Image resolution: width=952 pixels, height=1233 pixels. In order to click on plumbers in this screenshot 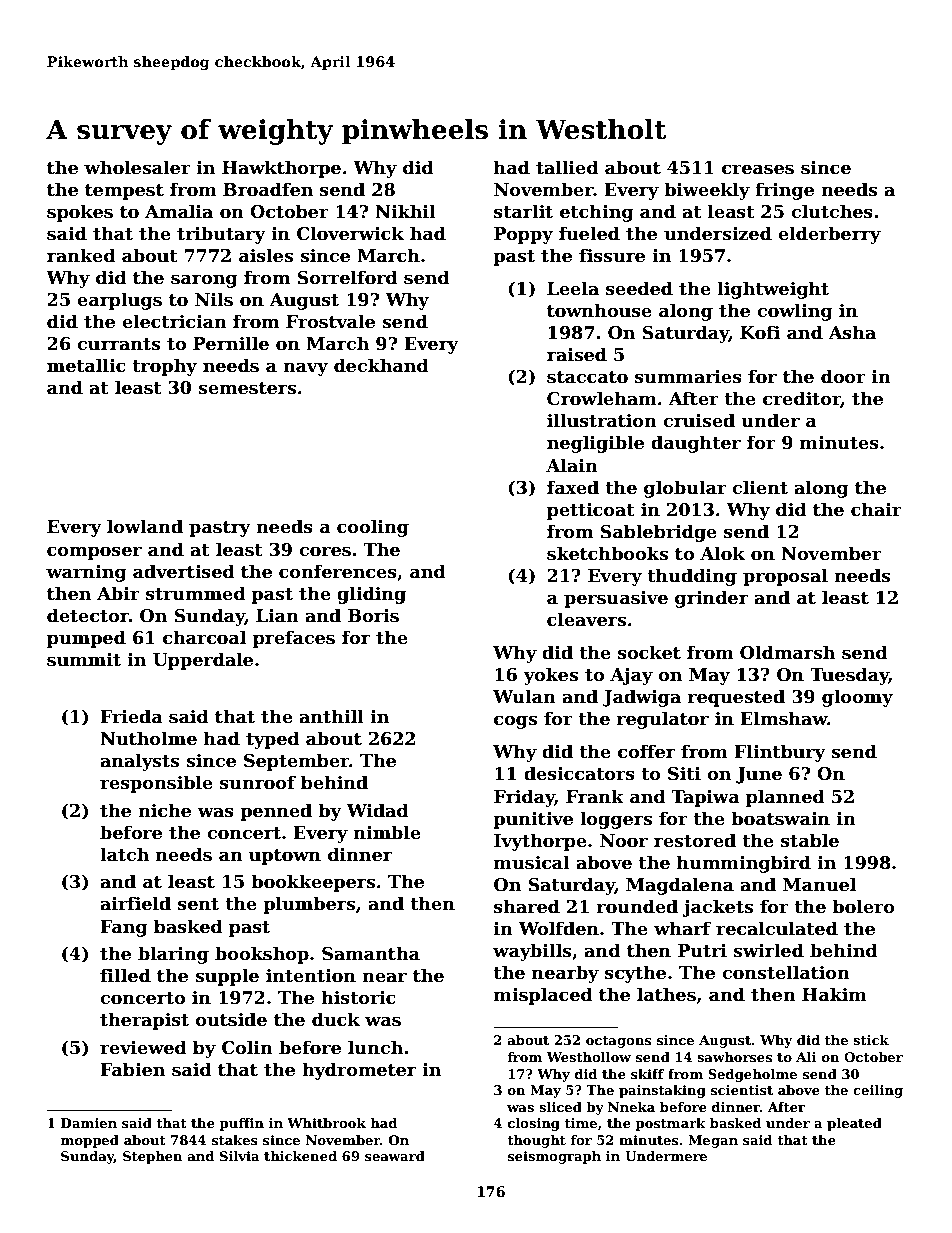, I will do `click(309, 905)`.
